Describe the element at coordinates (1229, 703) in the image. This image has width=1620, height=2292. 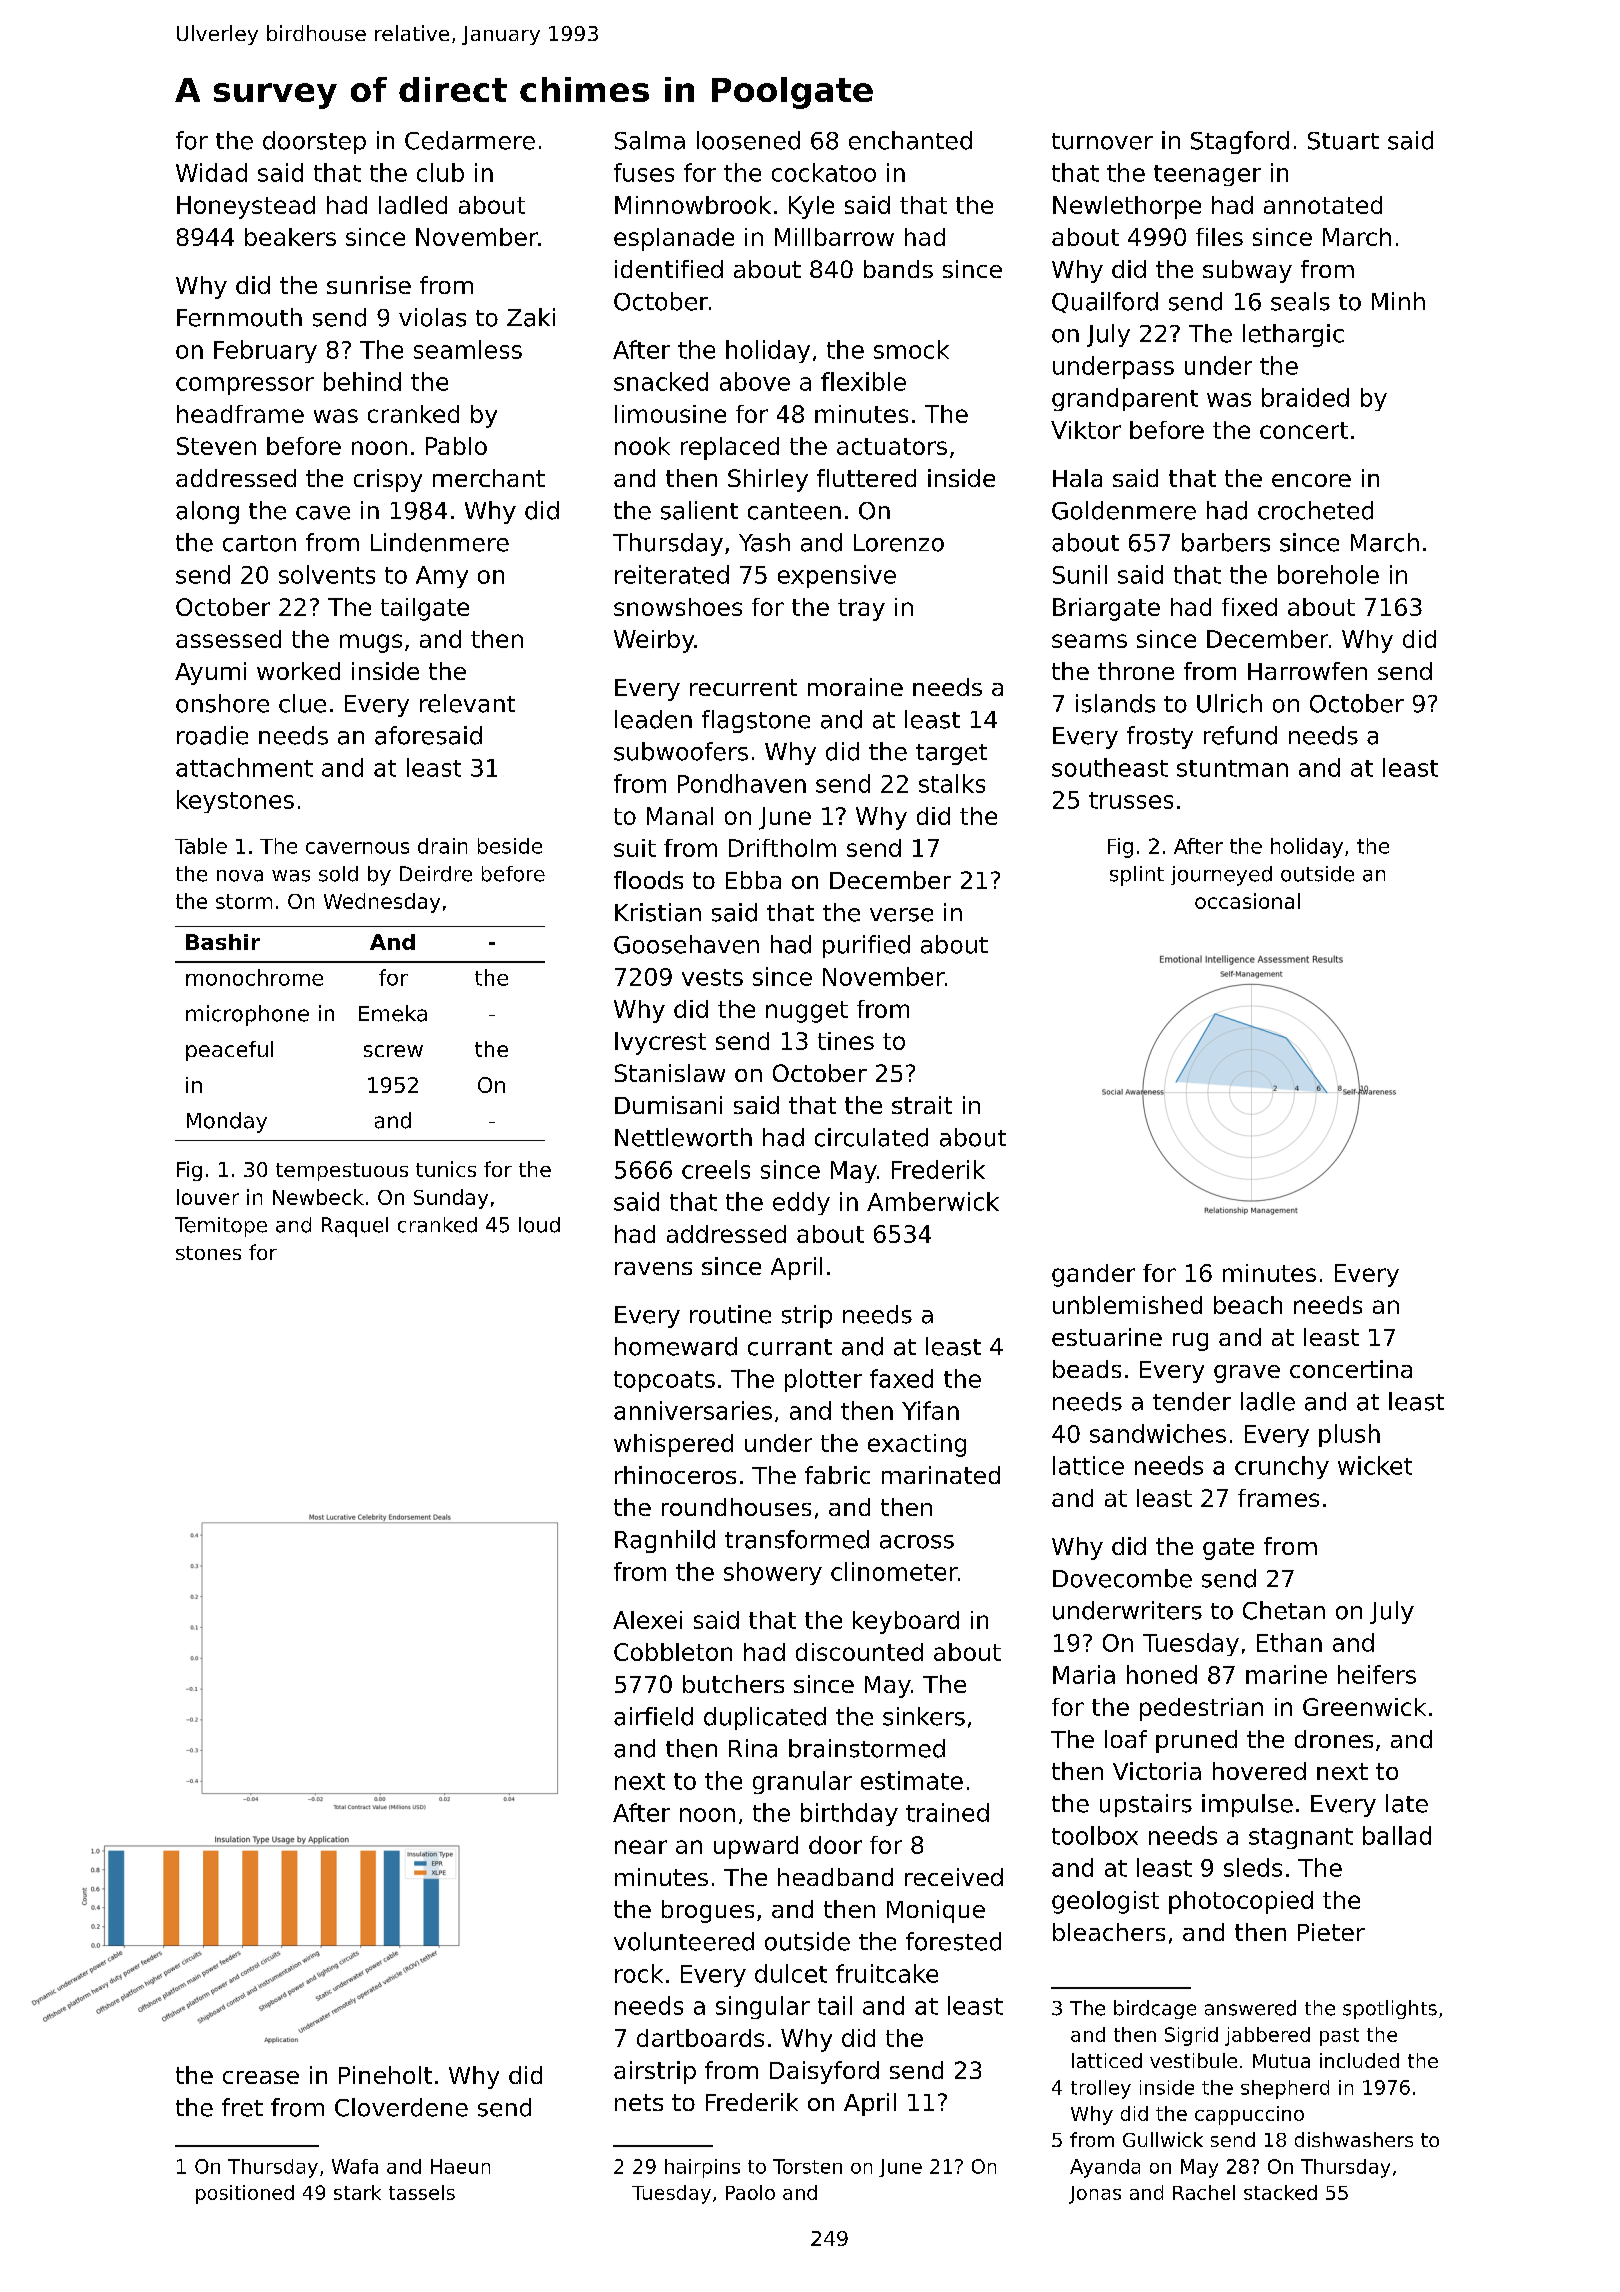
I see `Ulrich` at that location.
